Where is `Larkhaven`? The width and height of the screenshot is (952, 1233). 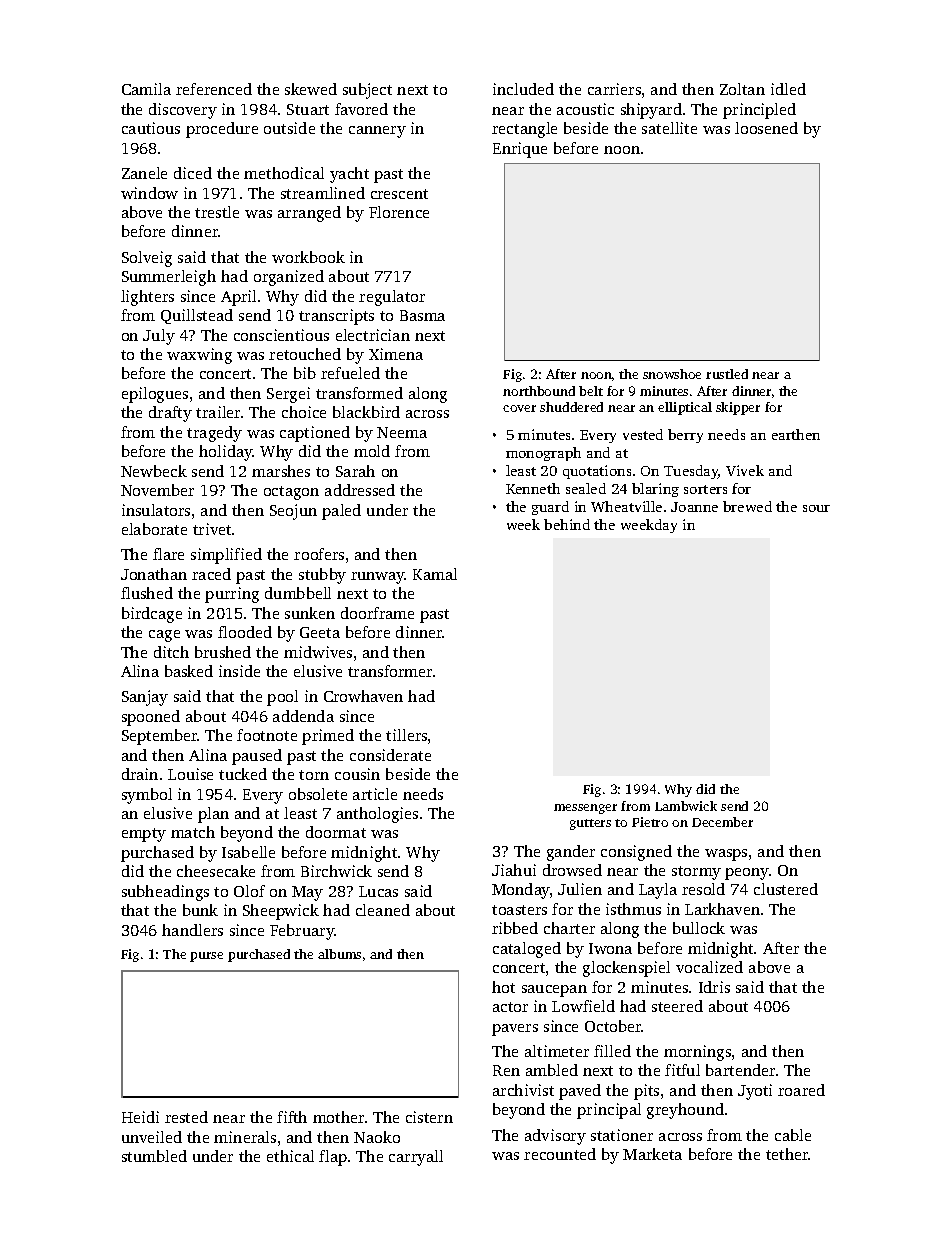
Larkhaven is located at coordinates (722, 909).
